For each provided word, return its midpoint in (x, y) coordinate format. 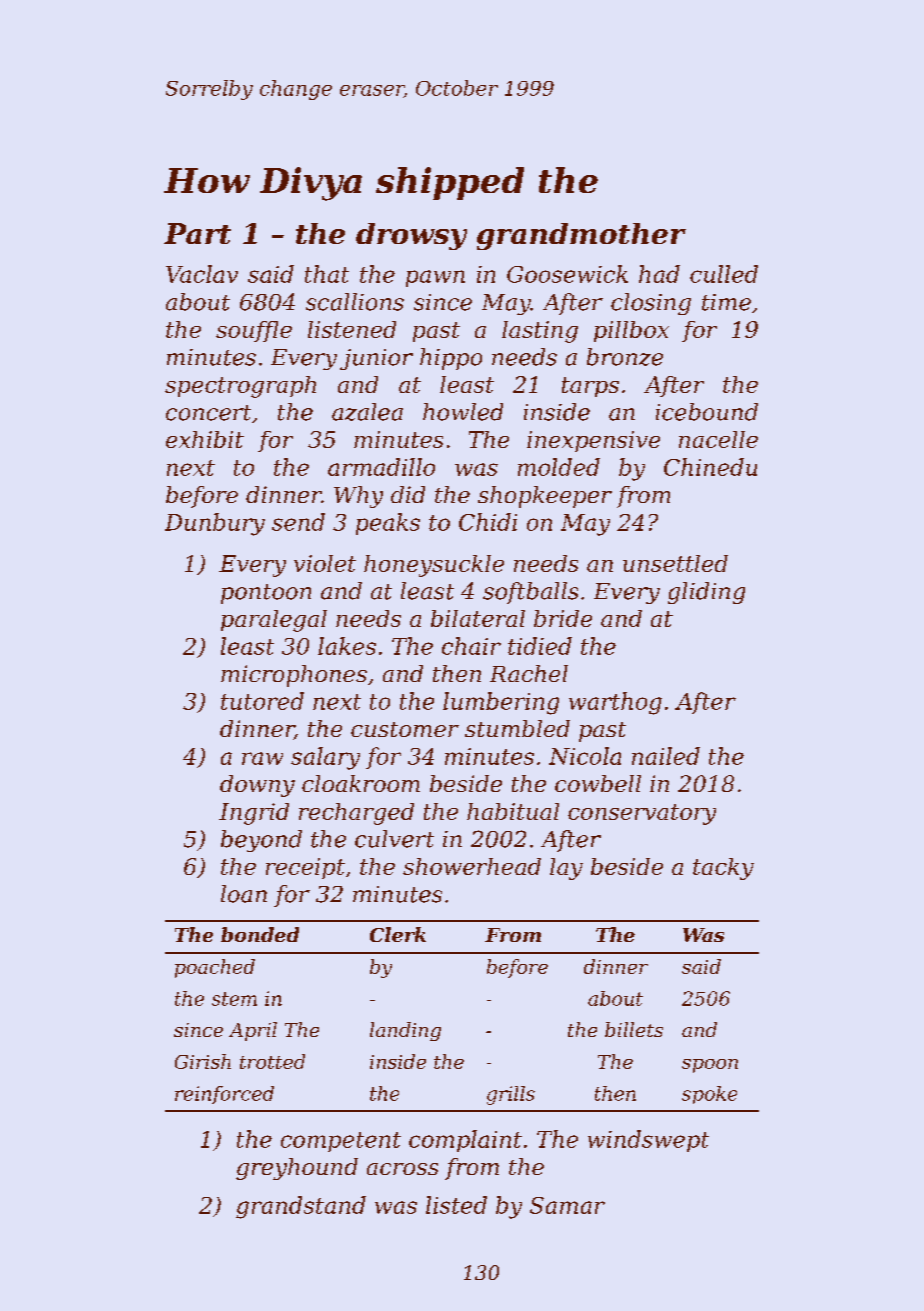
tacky (723, 869)
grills (511, 1095)
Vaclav (202, 274)
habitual (513, 811)
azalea (367, 412)
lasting (540, 332)
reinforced (224, 1095)
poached (215, 968)
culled (724, 274)
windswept (648, 1141)
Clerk (398, 934)
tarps (590, 387)
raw (262, 758)
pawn (435, 278)
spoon (710, 1066)
